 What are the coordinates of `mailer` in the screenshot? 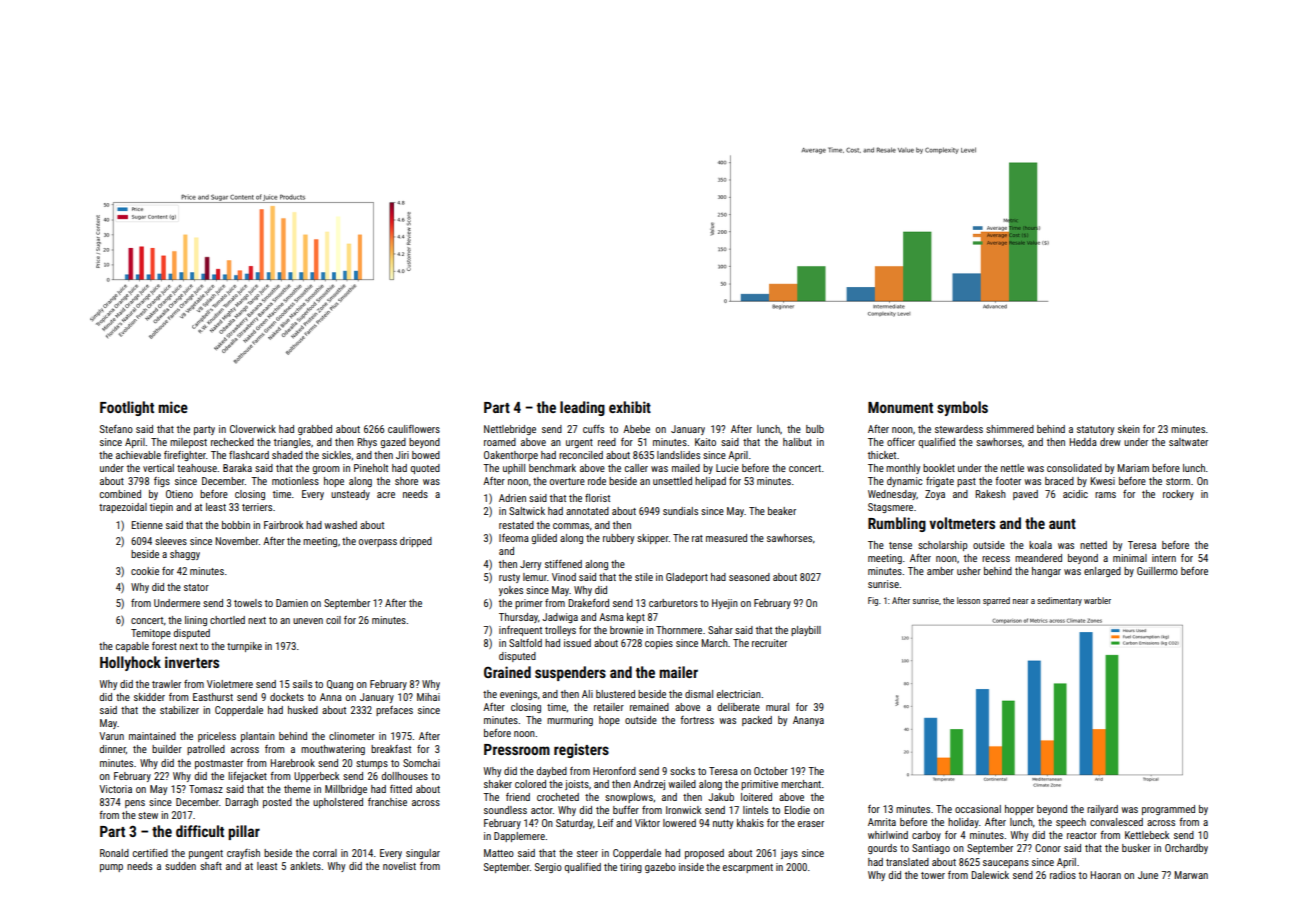 It's located at (678, 672).
